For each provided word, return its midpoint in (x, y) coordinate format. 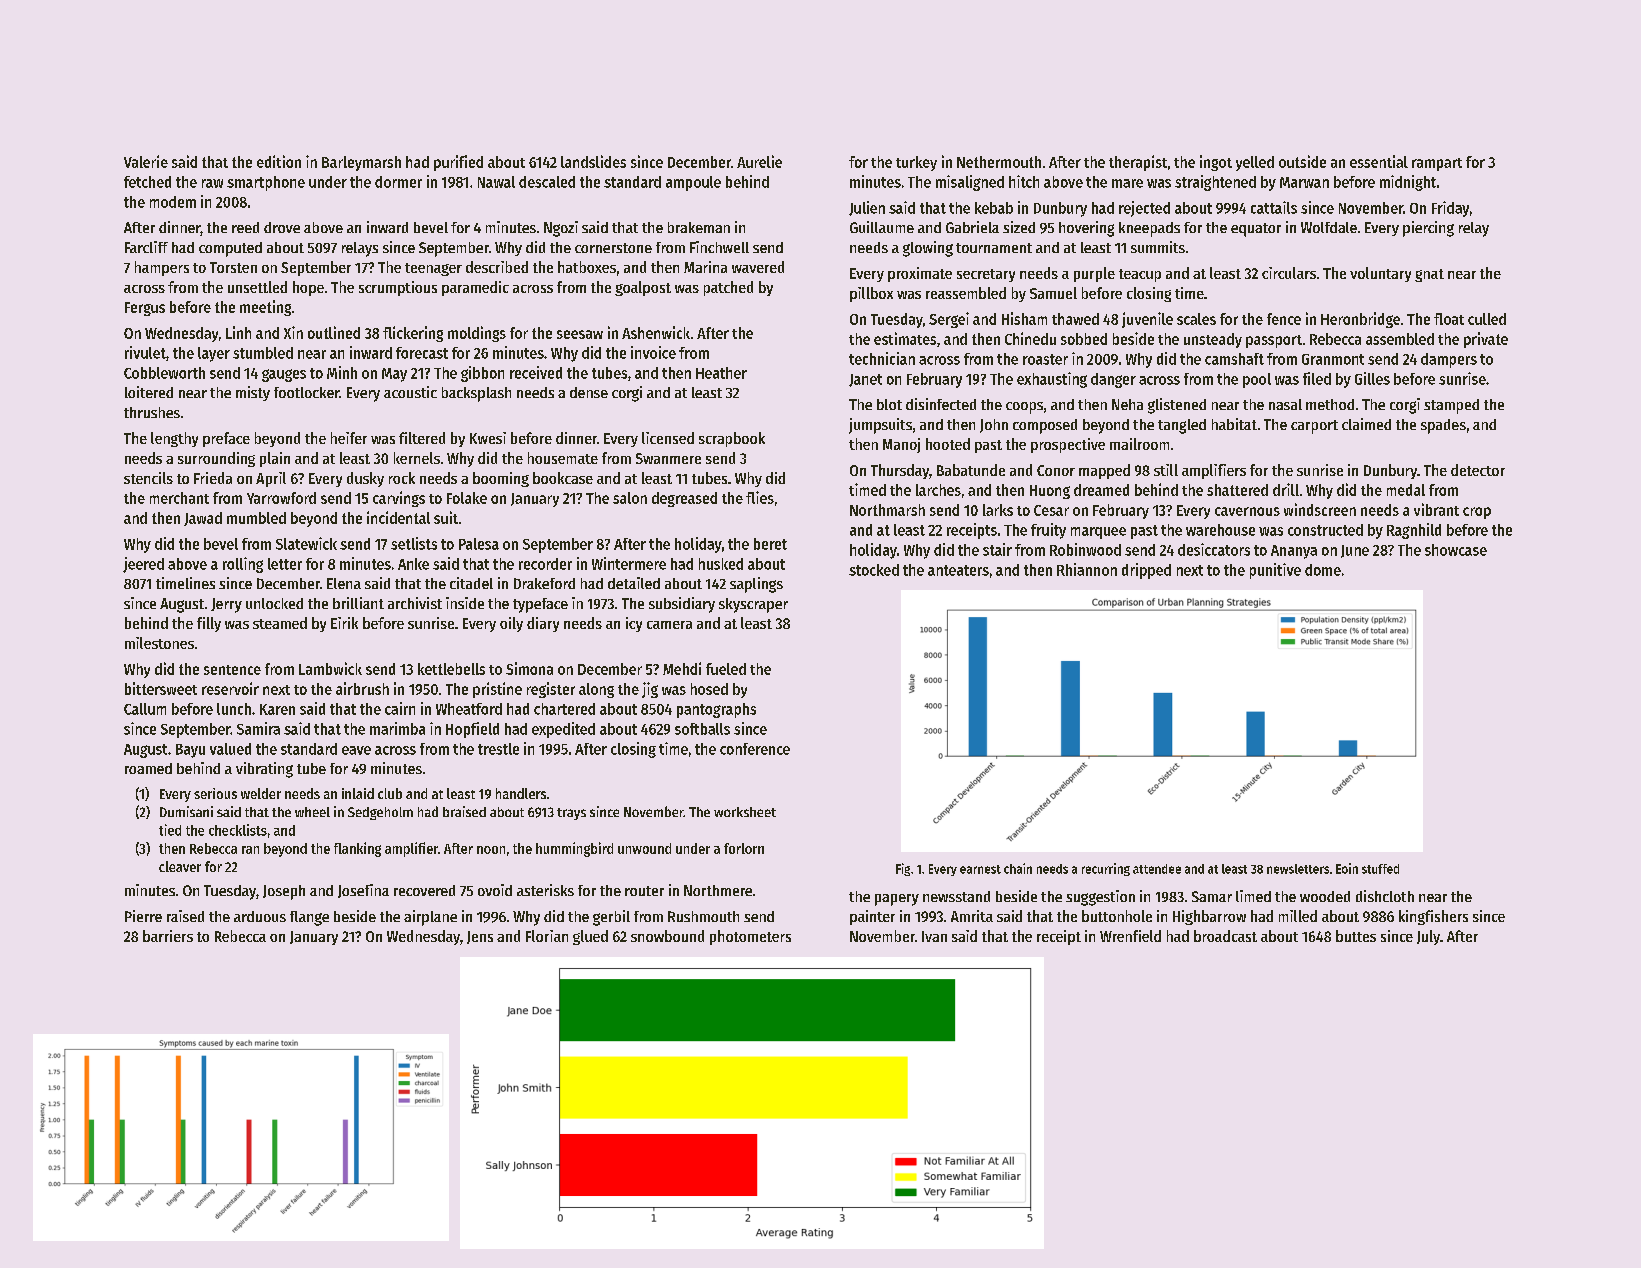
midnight (1408, 183)
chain (1018, 868)
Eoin (1347, 868)
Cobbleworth (164, 373)
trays (571, 814)
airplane (430, 918)
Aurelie (759, 161)
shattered (1237, 490)
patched (728, 288)
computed (230, 249)
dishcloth (1385, 896)
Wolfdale (1329, 227)
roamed (148, 768)
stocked (874, 570)
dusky (365, 479)
